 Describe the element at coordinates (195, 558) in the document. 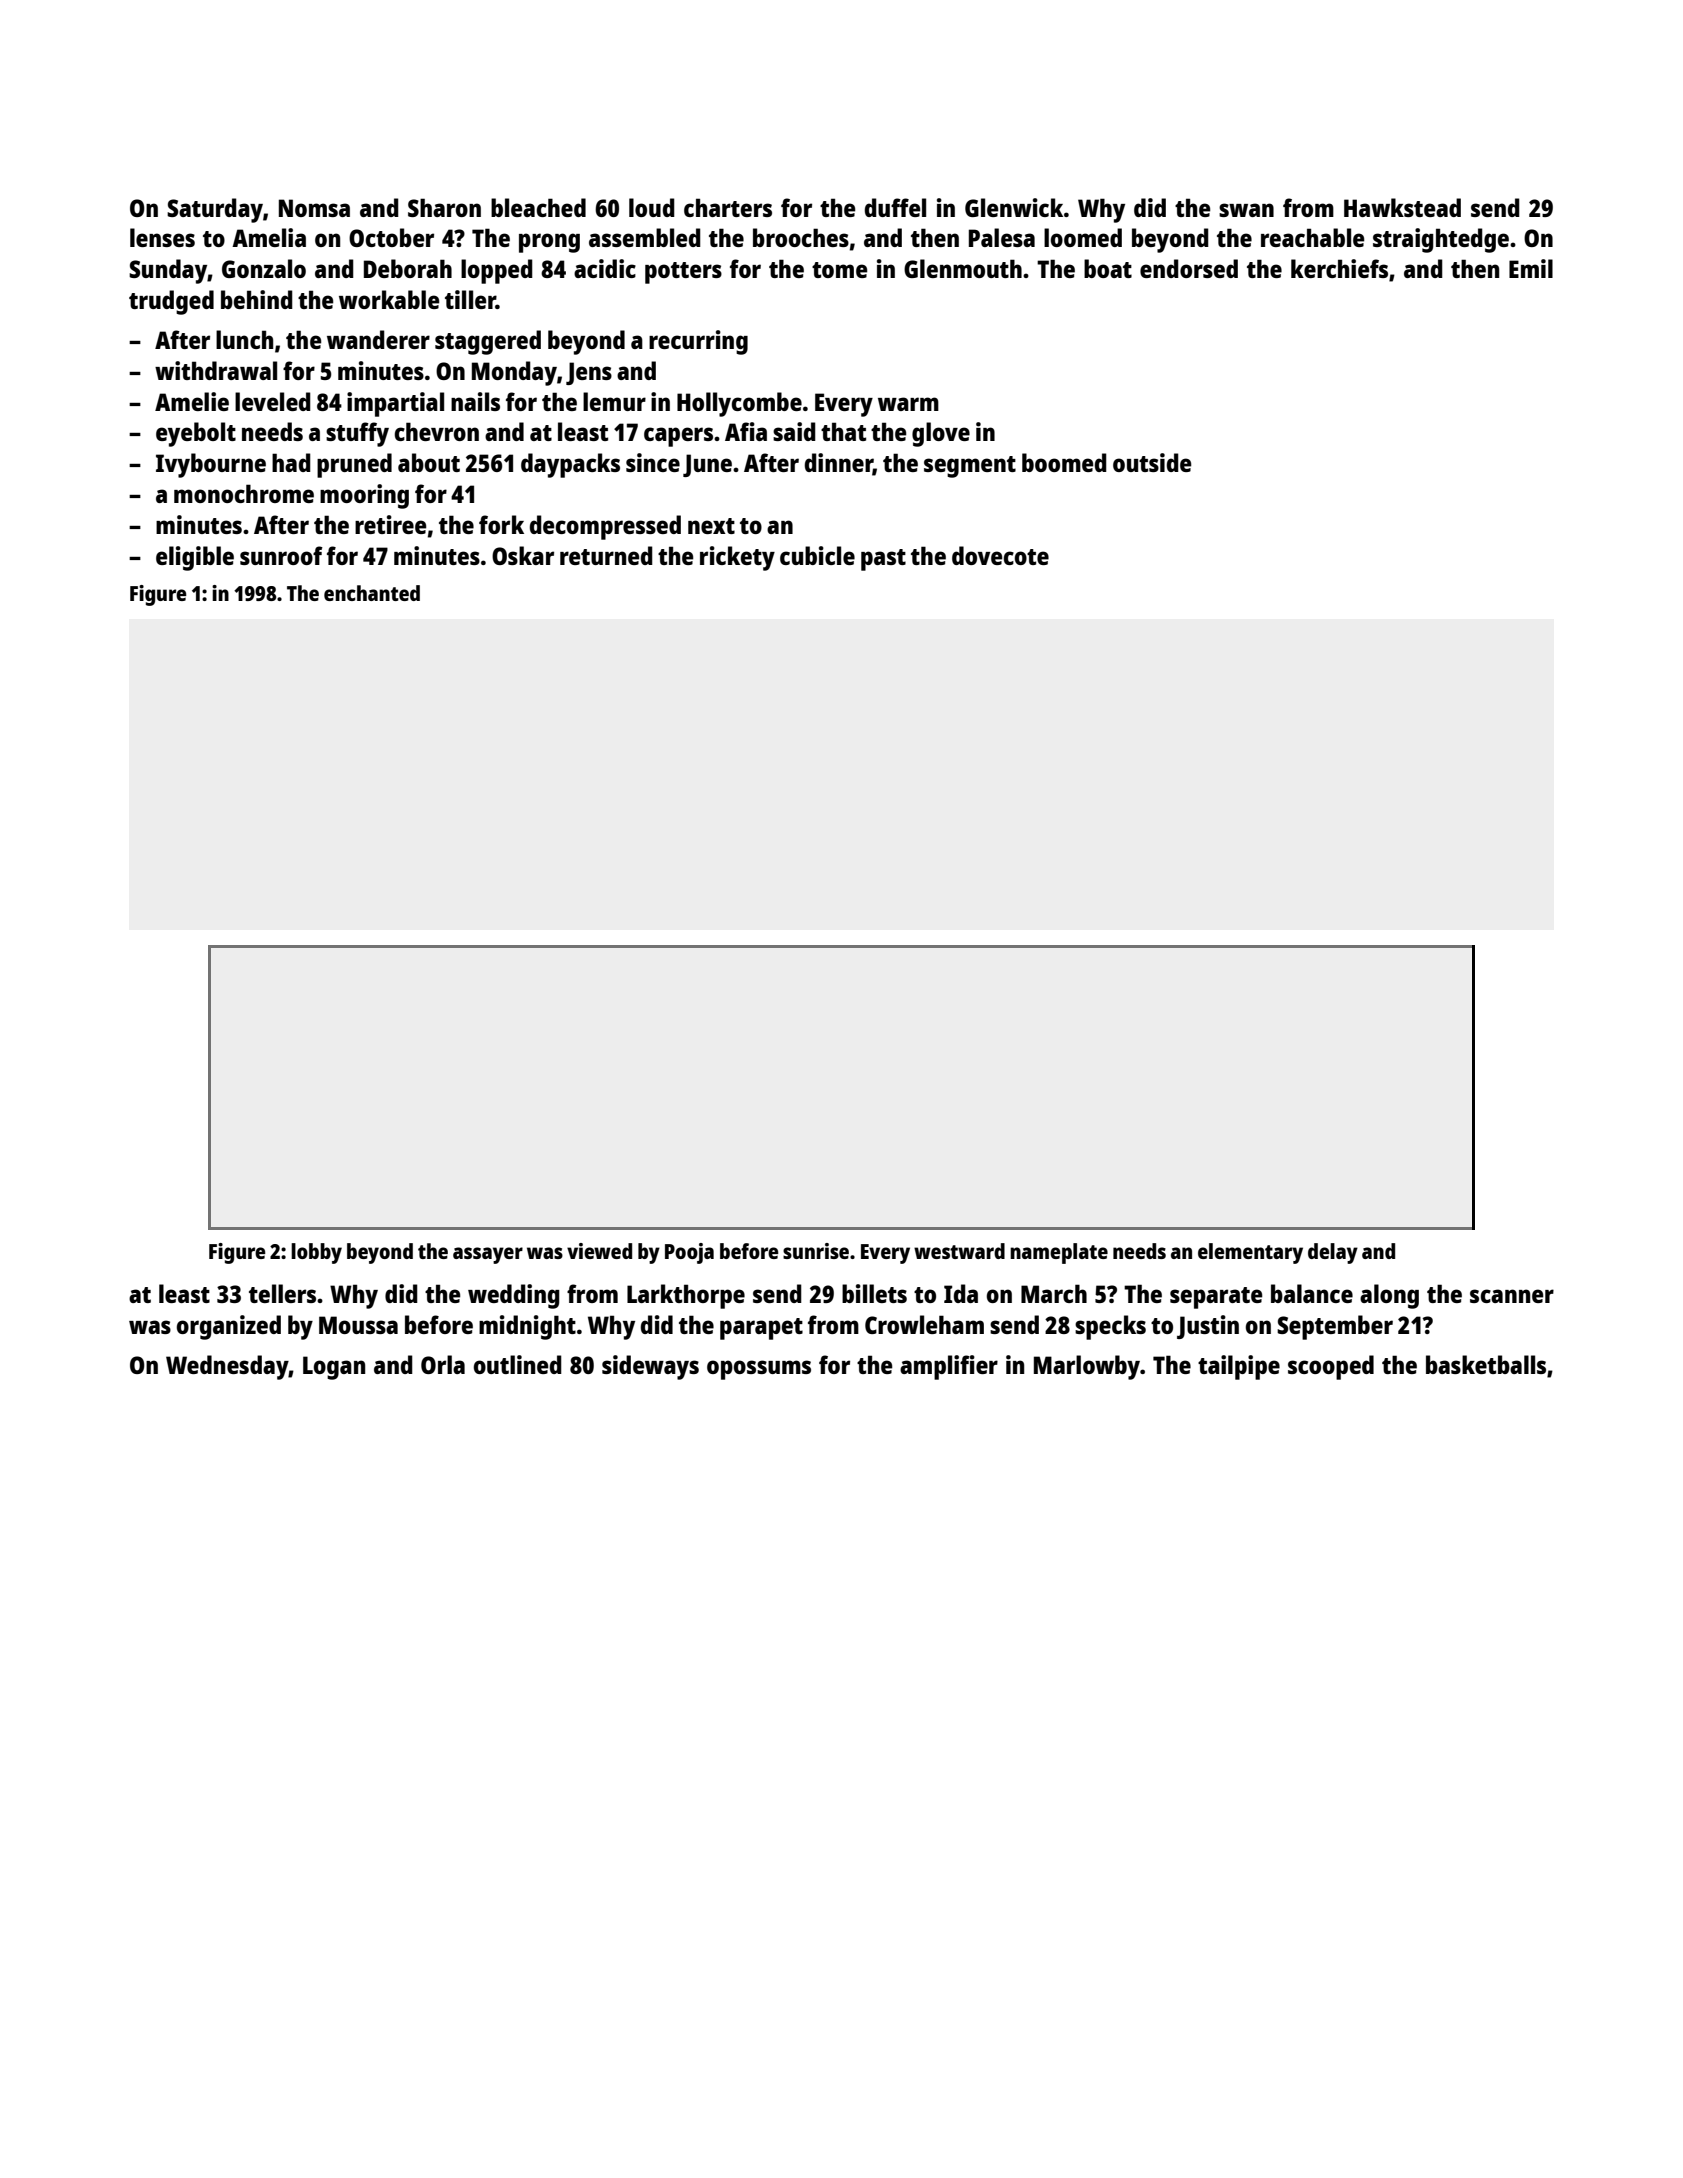

I see `eligible` at that location.
